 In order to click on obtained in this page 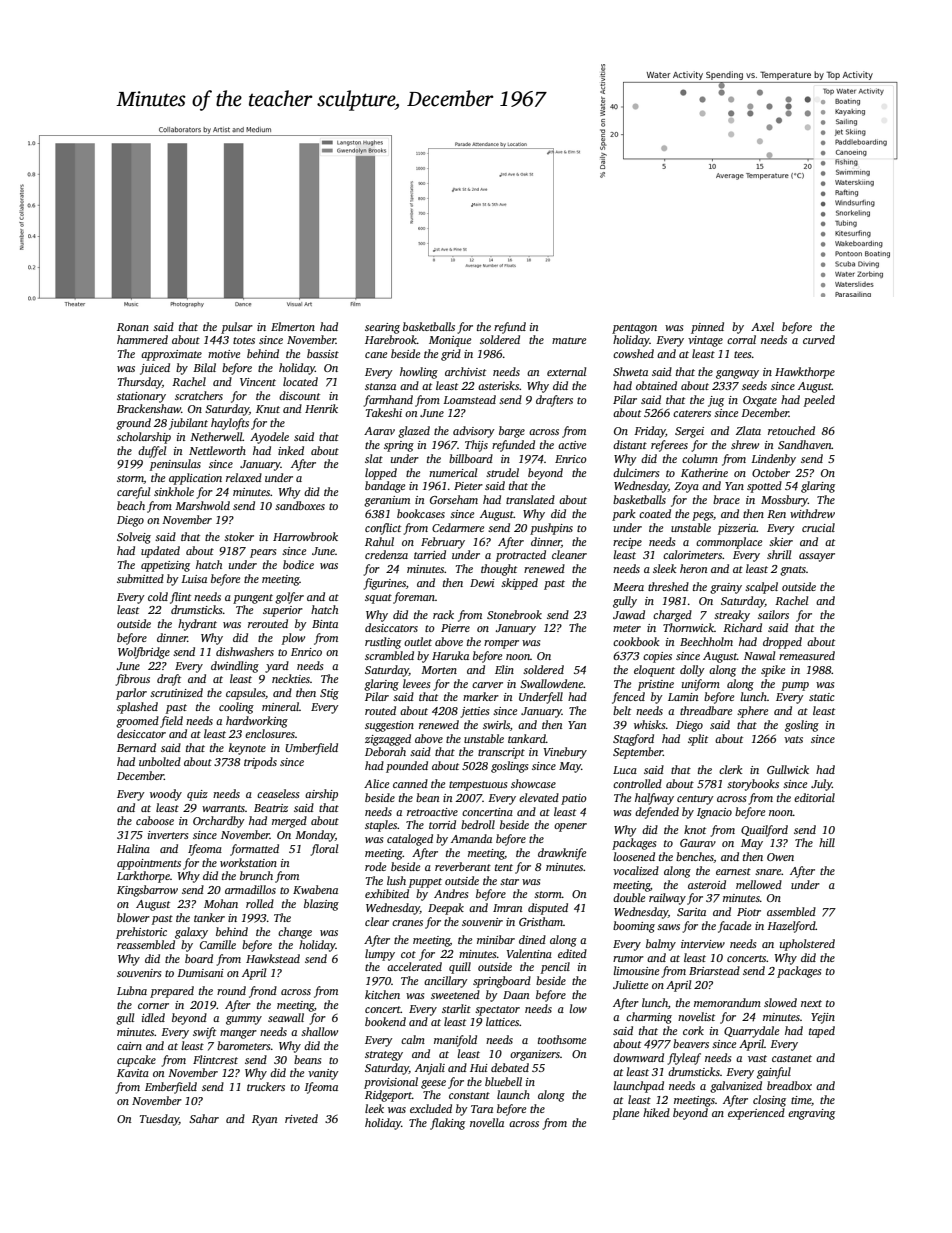, I will do `click(656, 385)`.
